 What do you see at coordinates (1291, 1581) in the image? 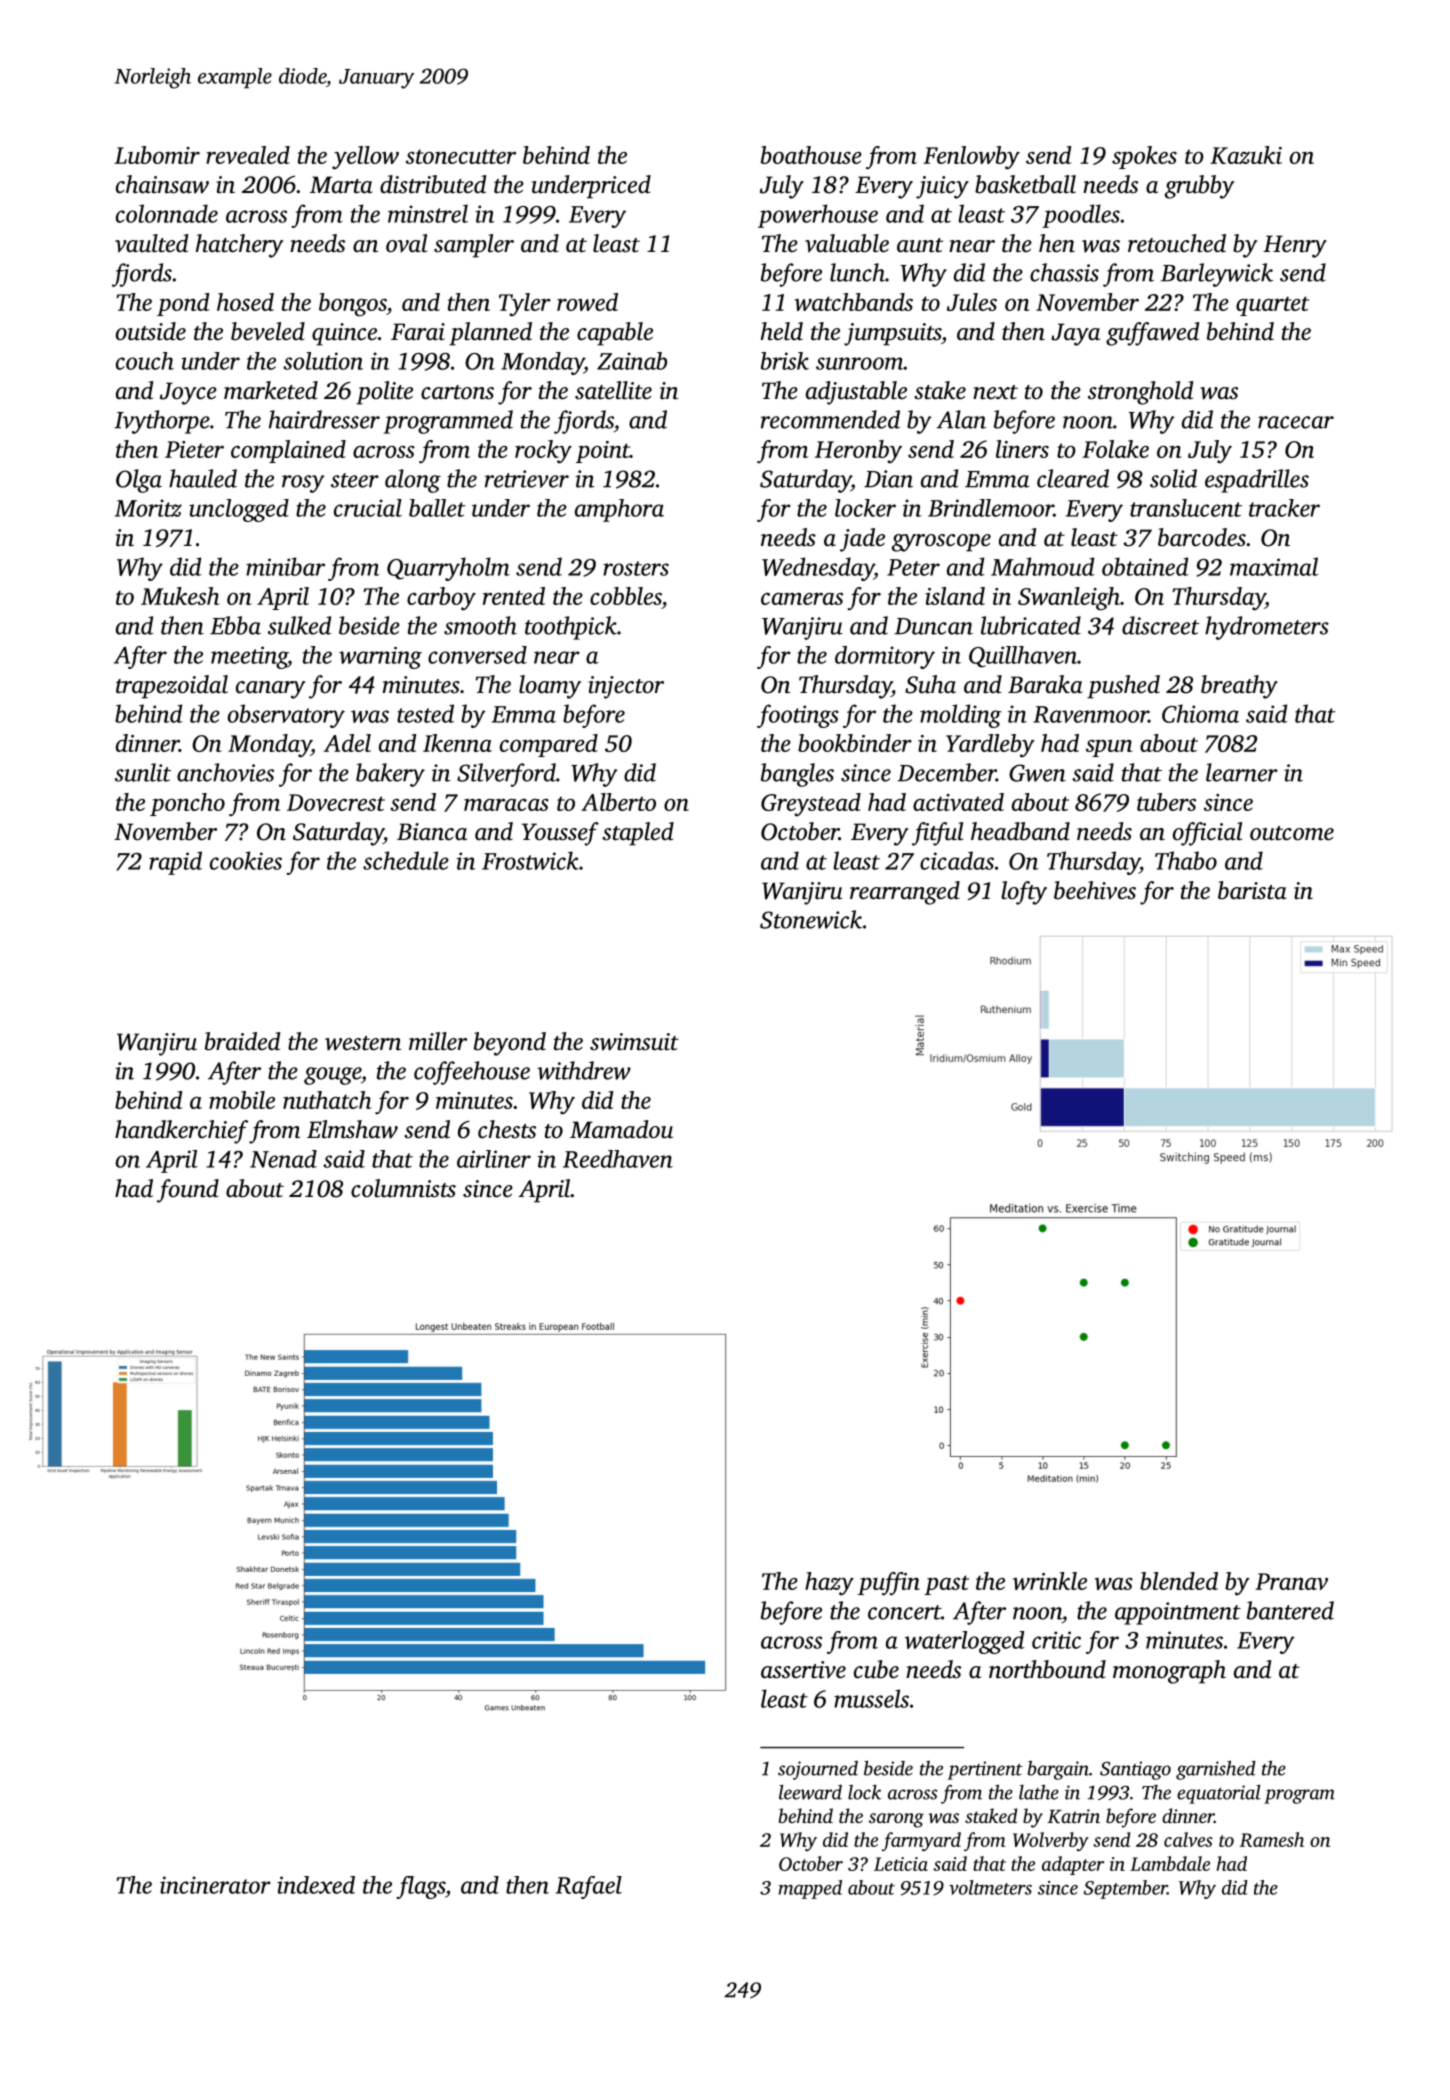
I see `Pranav` at bounding box center [1291, 1581].
